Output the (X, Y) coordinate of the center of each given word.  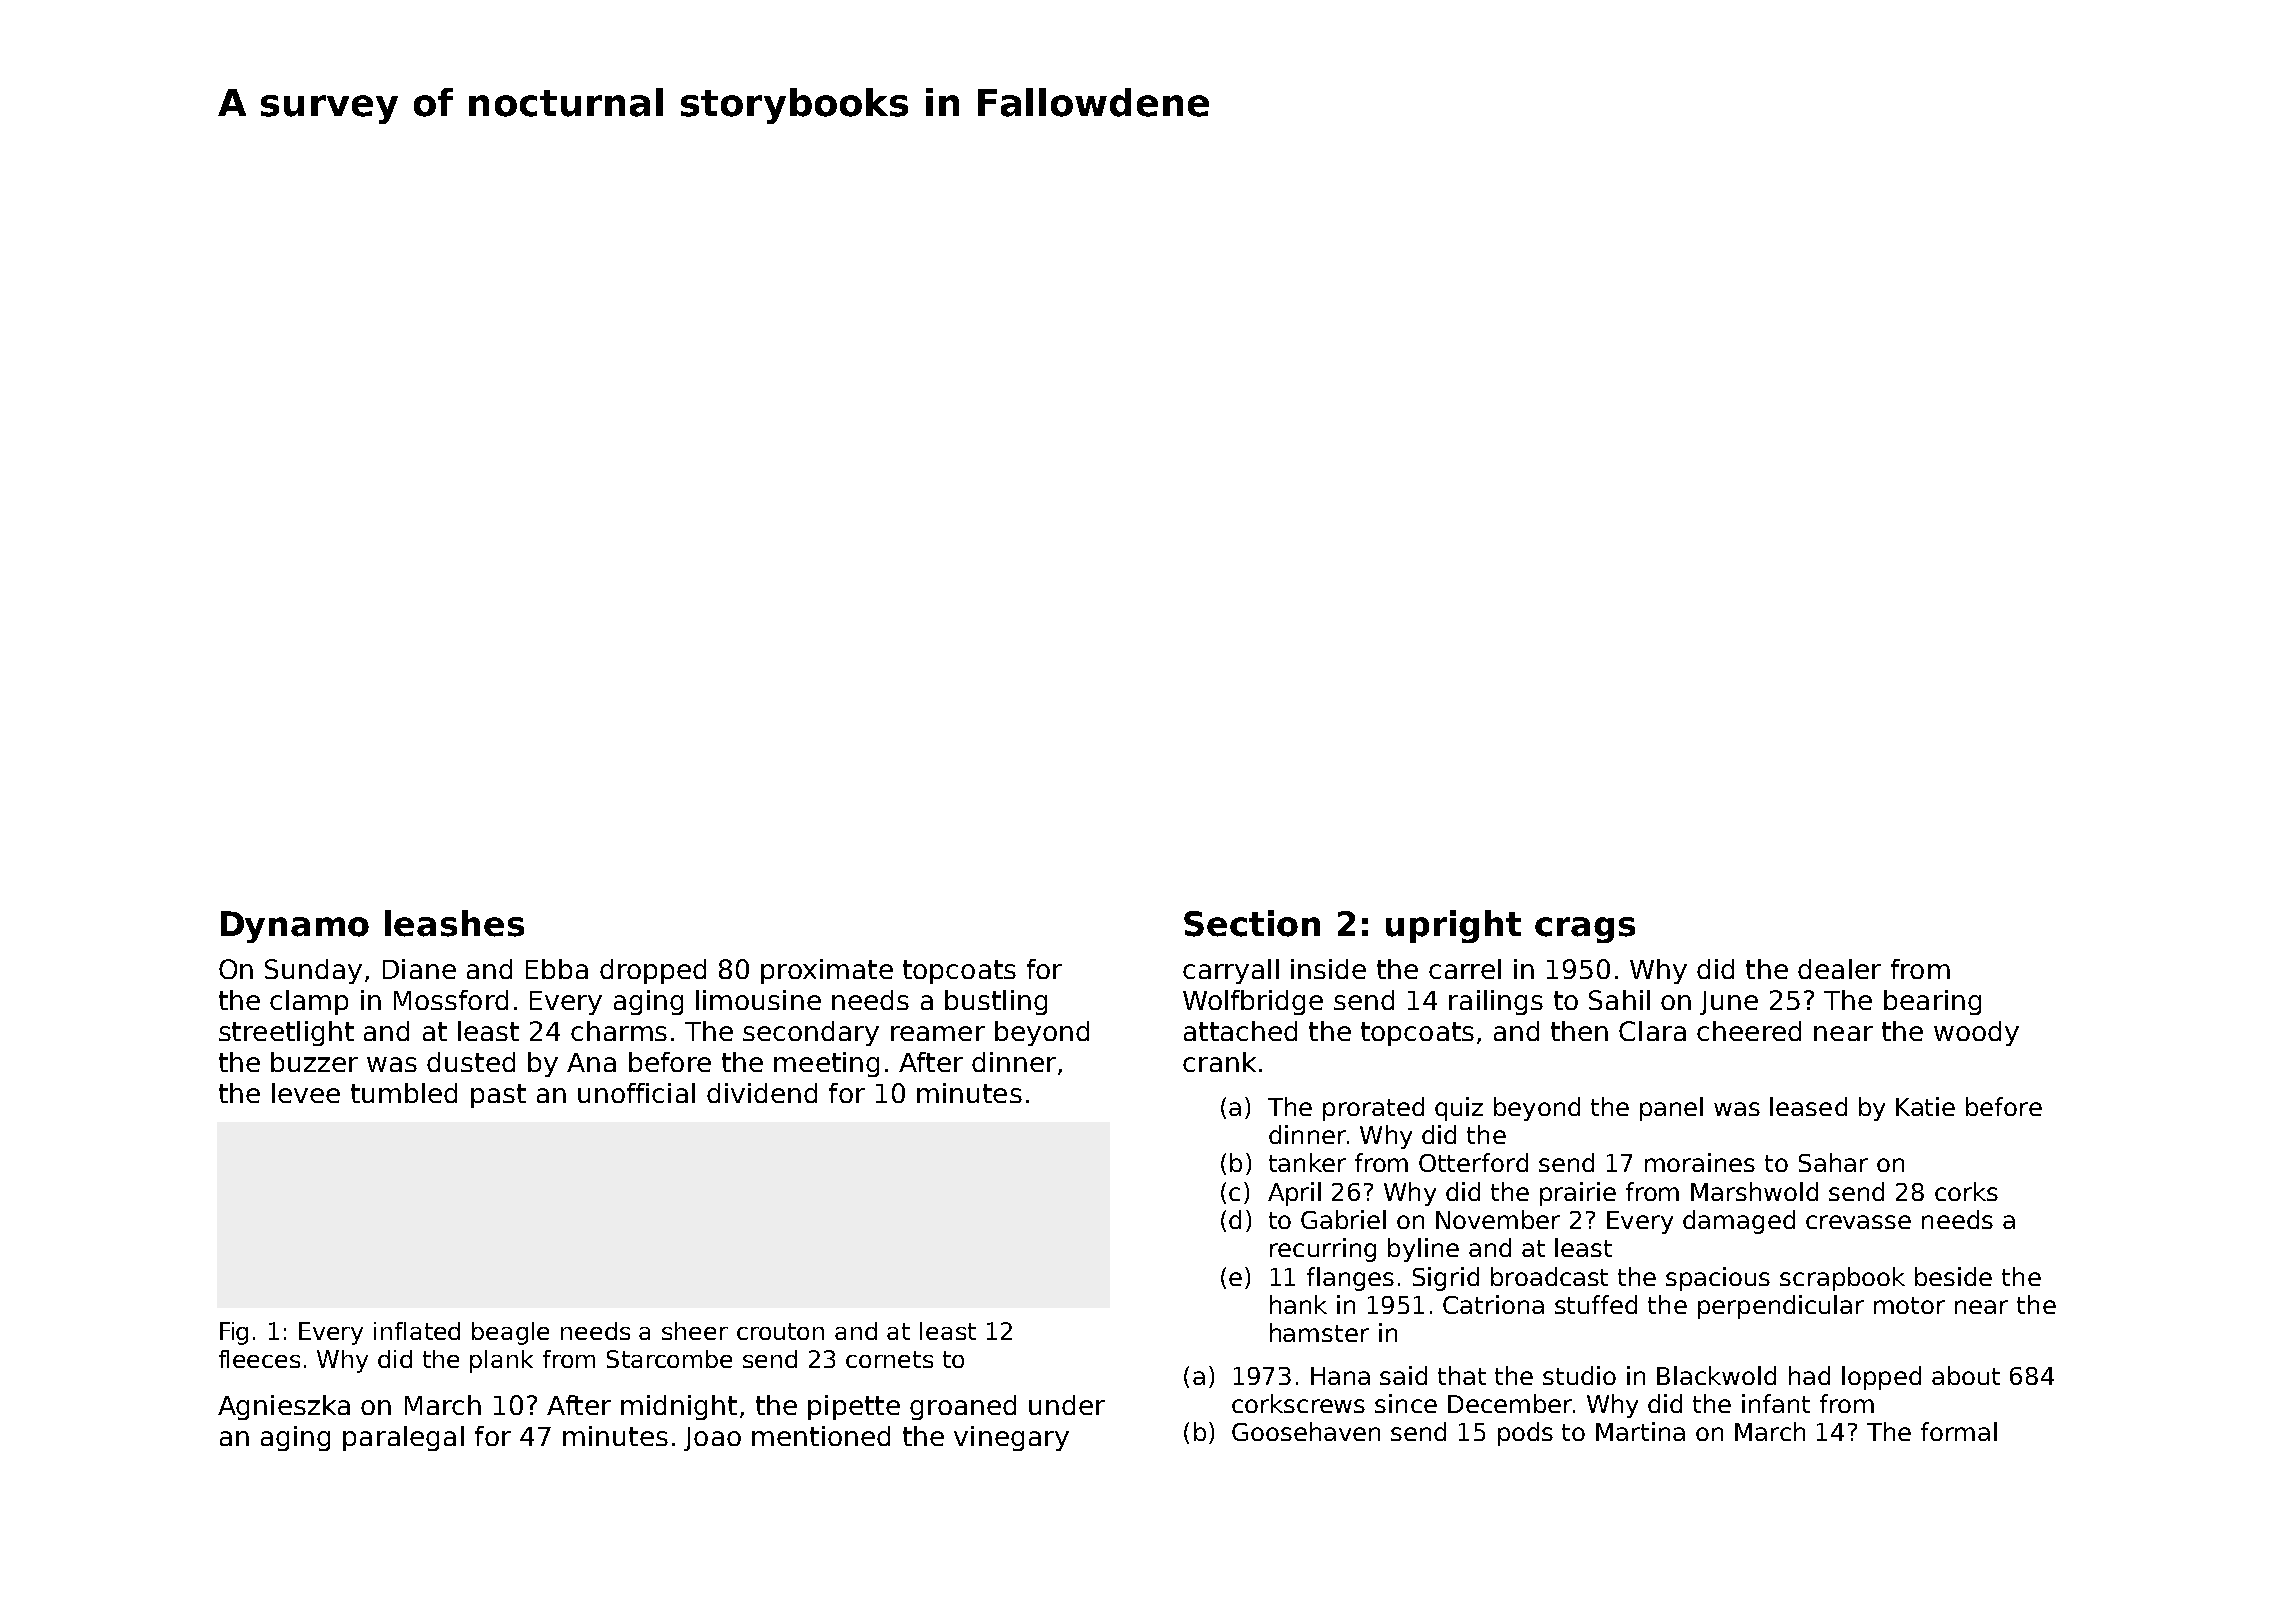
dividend (762, 1093)
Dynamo (295, 927)
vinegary (1011, 1438)
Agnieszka (284, 1407)
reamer (938, 1033)
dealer (1839, 969)
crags (1585, 930)
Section (1252, 923)
